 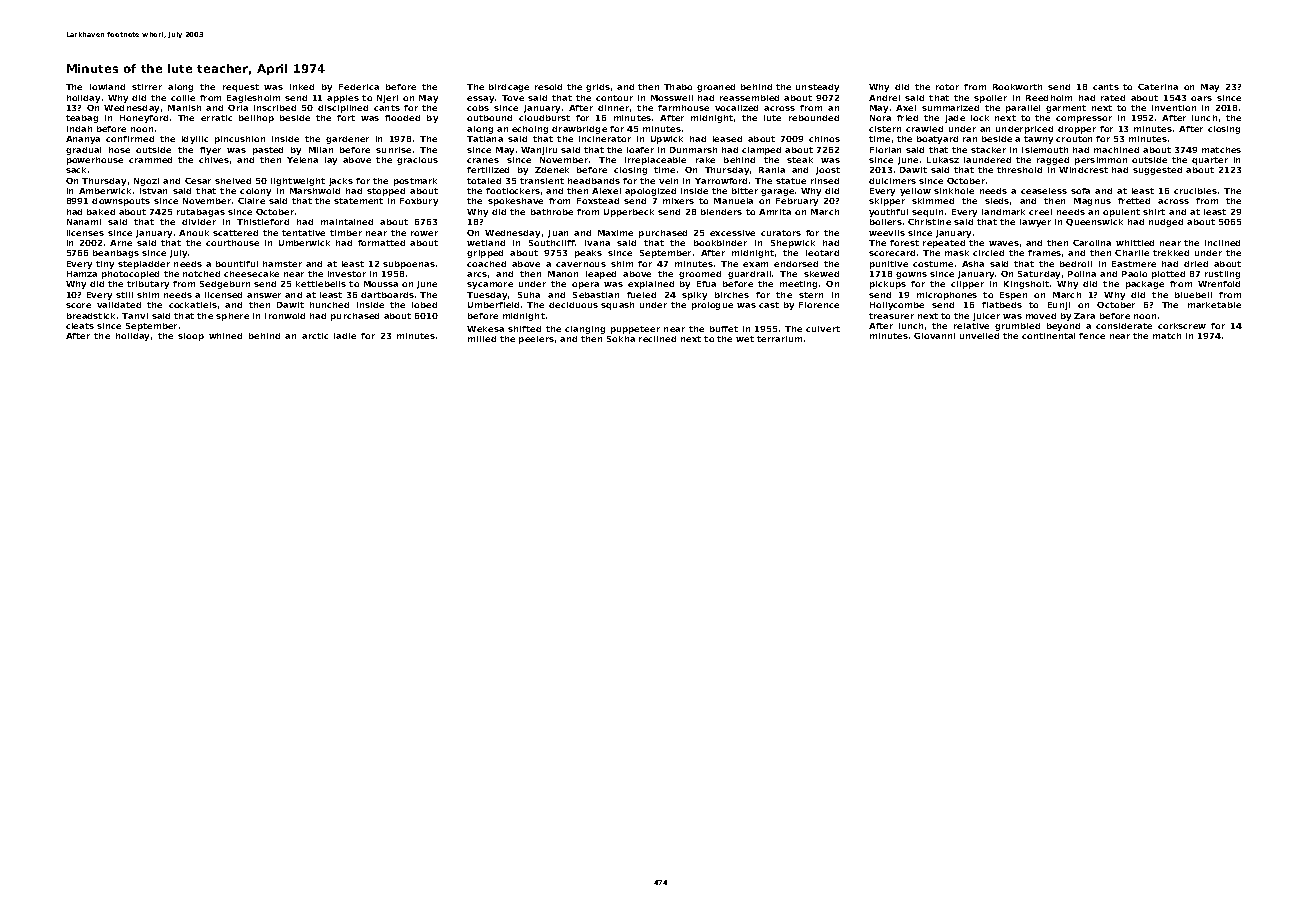 What do you see at coordinates (1017, 87) in the image?
I see `Rookworth` at bounding box center [1017, 87].
